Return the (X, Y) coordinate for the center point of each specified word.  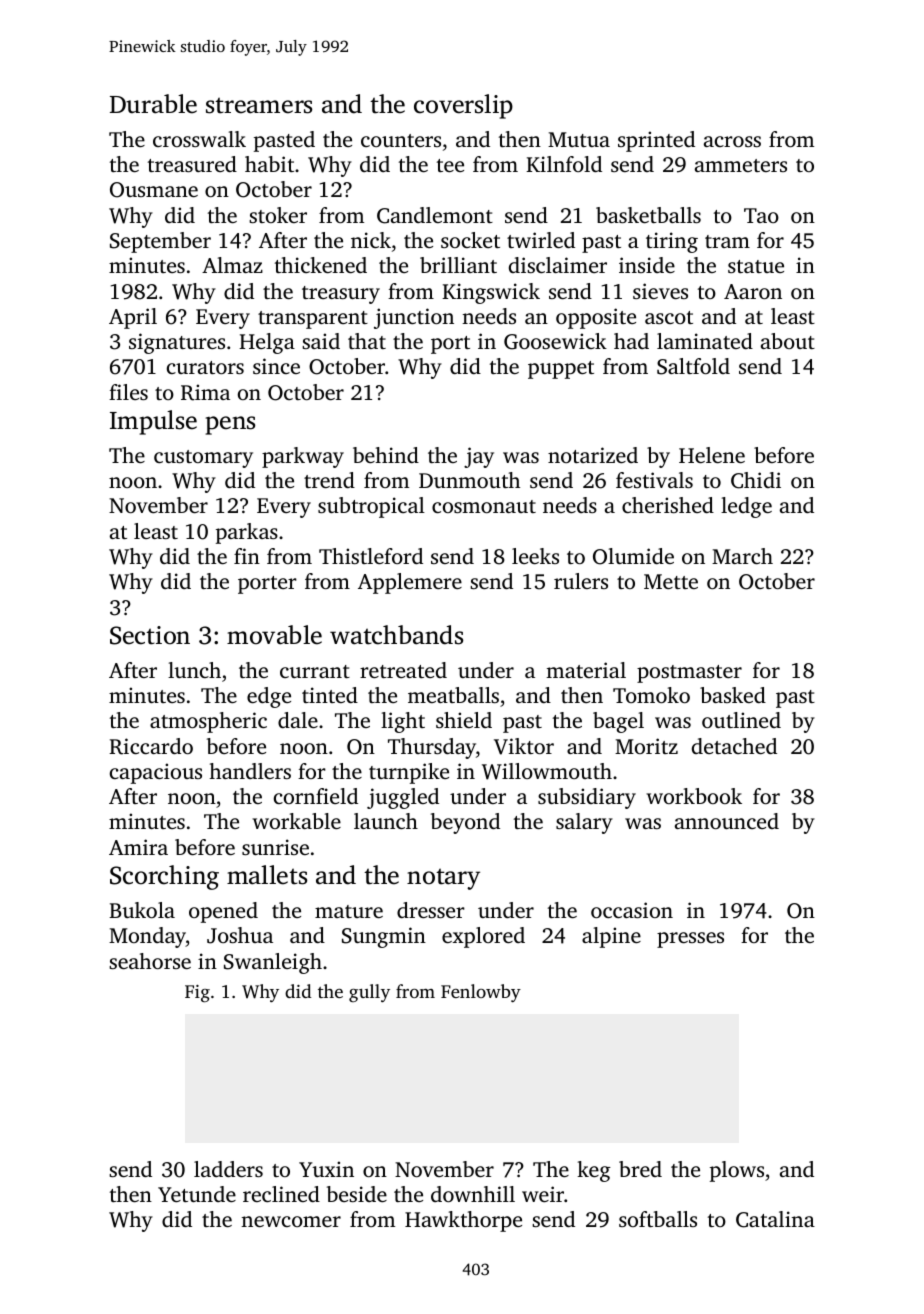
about (788, 341)
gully (369, 993)
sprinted (656, 141)
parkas (247, 533)
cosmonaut (484, 506)
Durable (153, 104)
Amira (138, 847)
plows (737, 1171)
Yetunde (197, 1194)
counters (401, 140)
